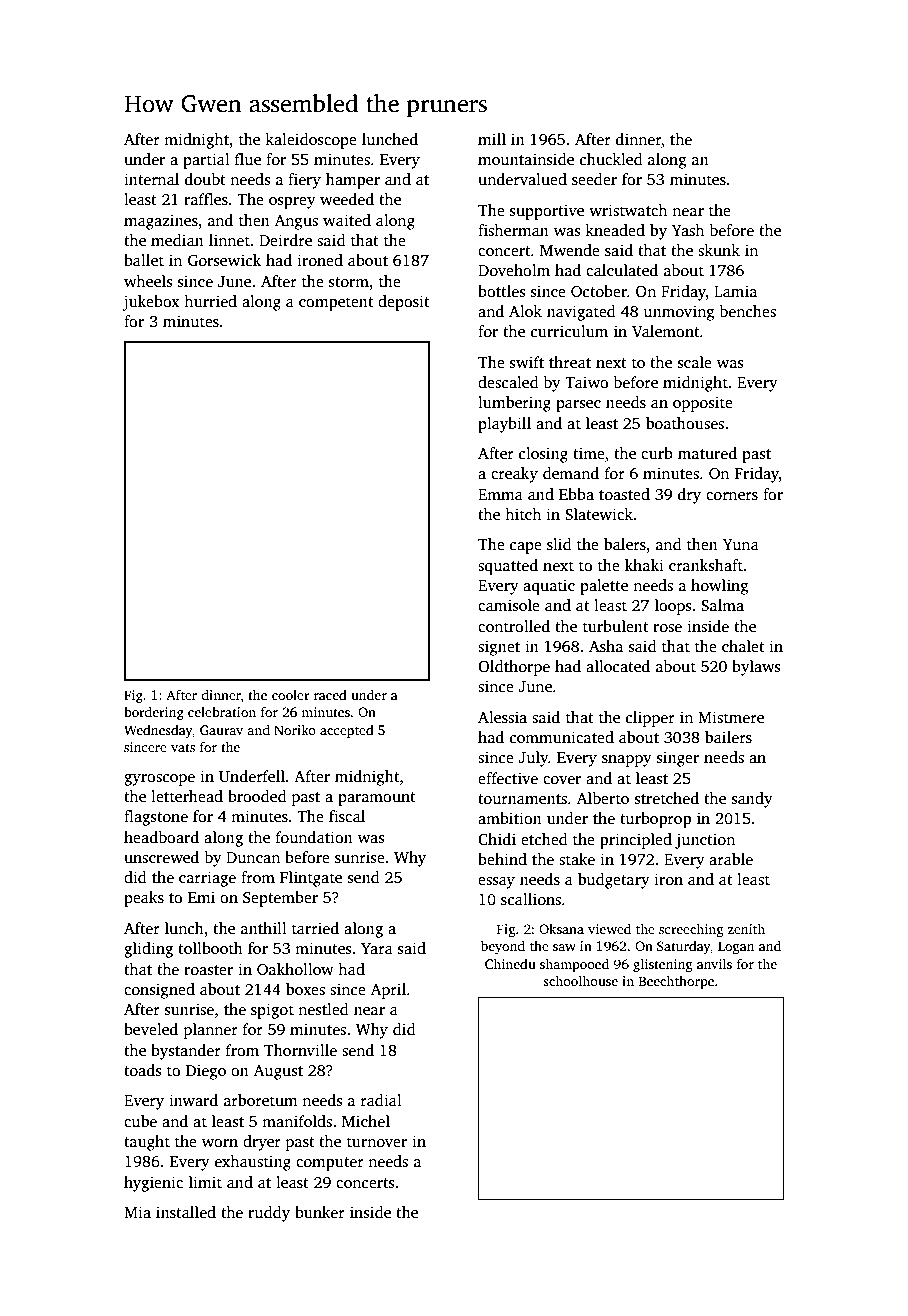  Describe the element at coordinates (667, 628) in the screenshot. I see `rose` at that location.
